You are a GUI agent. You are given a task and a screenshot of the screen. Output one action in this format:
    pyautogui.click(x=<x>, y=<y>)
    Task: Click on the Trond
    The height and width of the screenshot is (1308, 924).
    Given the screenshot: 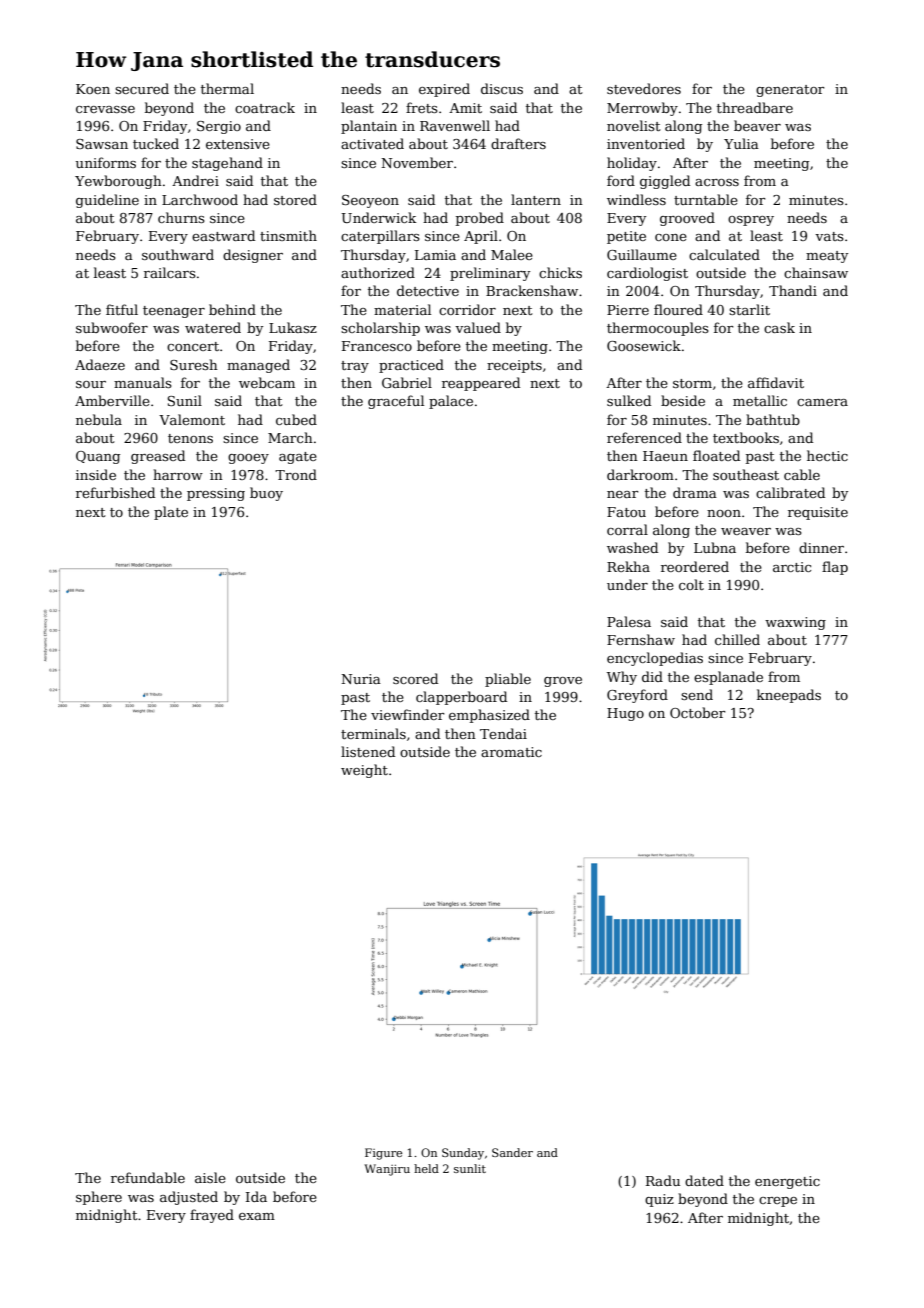 What is the action you would take?
    pyautogui.click(x=296, y=474)
